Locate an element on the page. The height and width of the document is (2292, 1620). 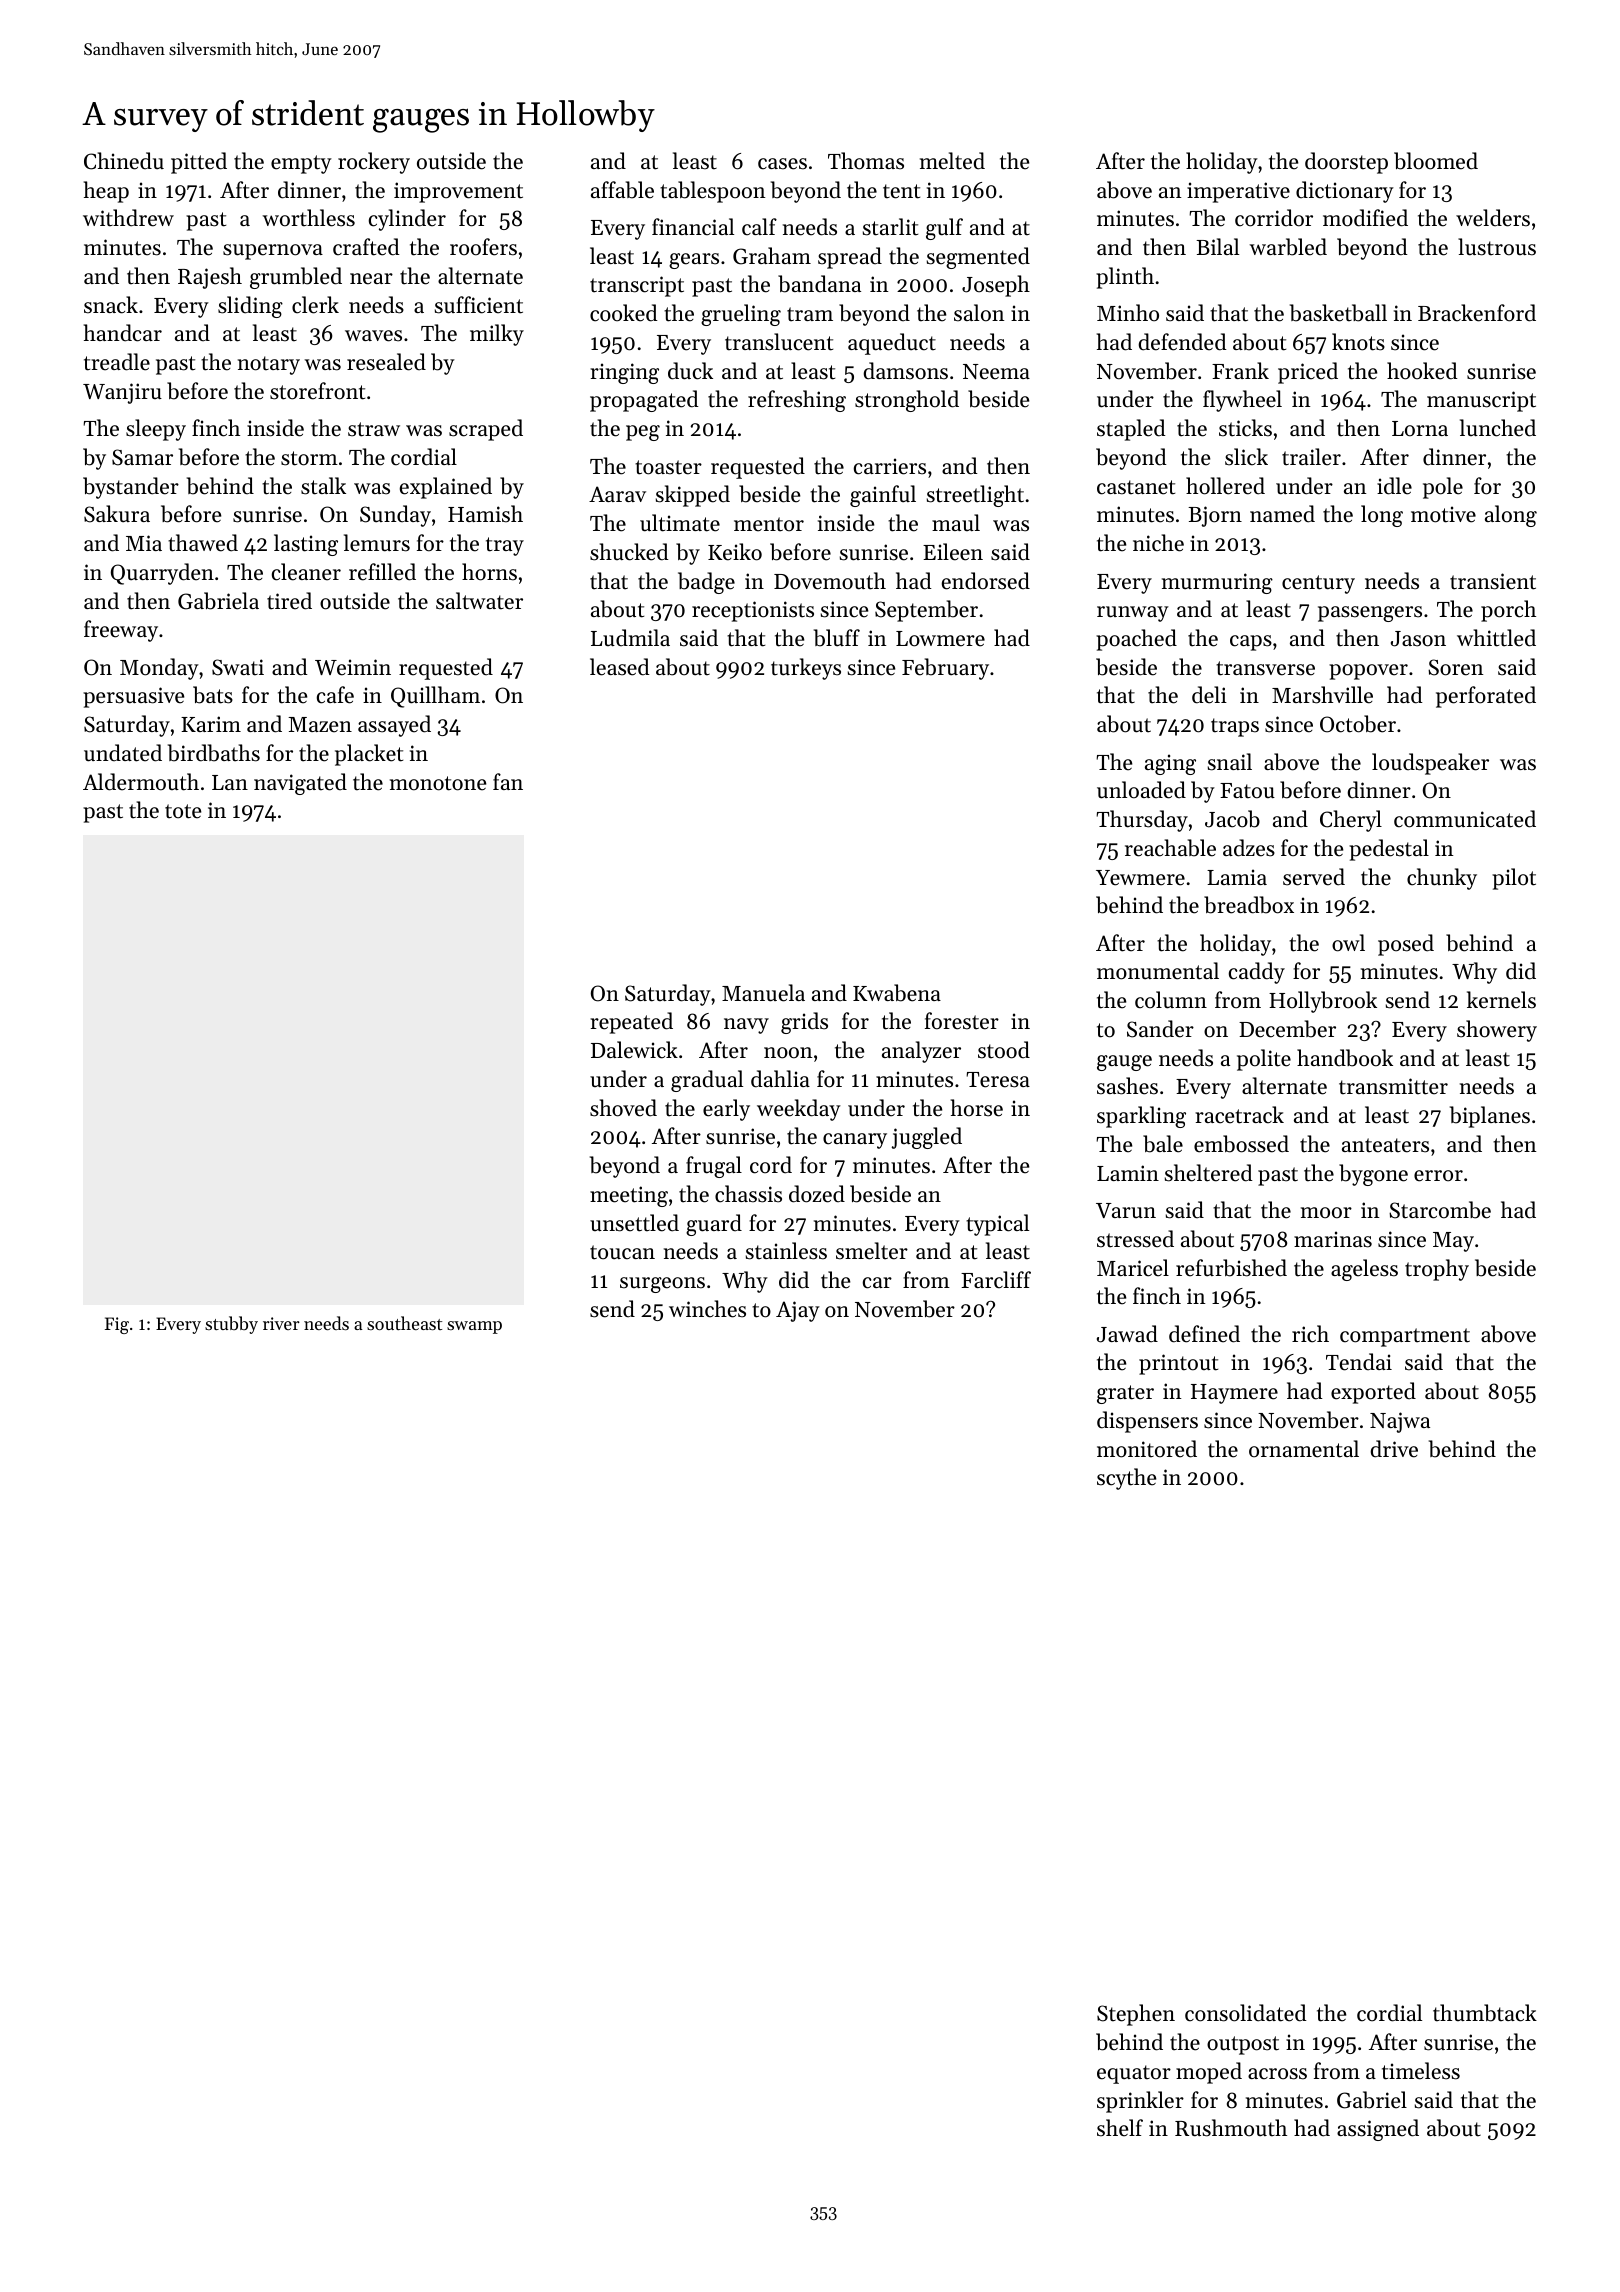
roofers is located at coordinates (483, 247).
